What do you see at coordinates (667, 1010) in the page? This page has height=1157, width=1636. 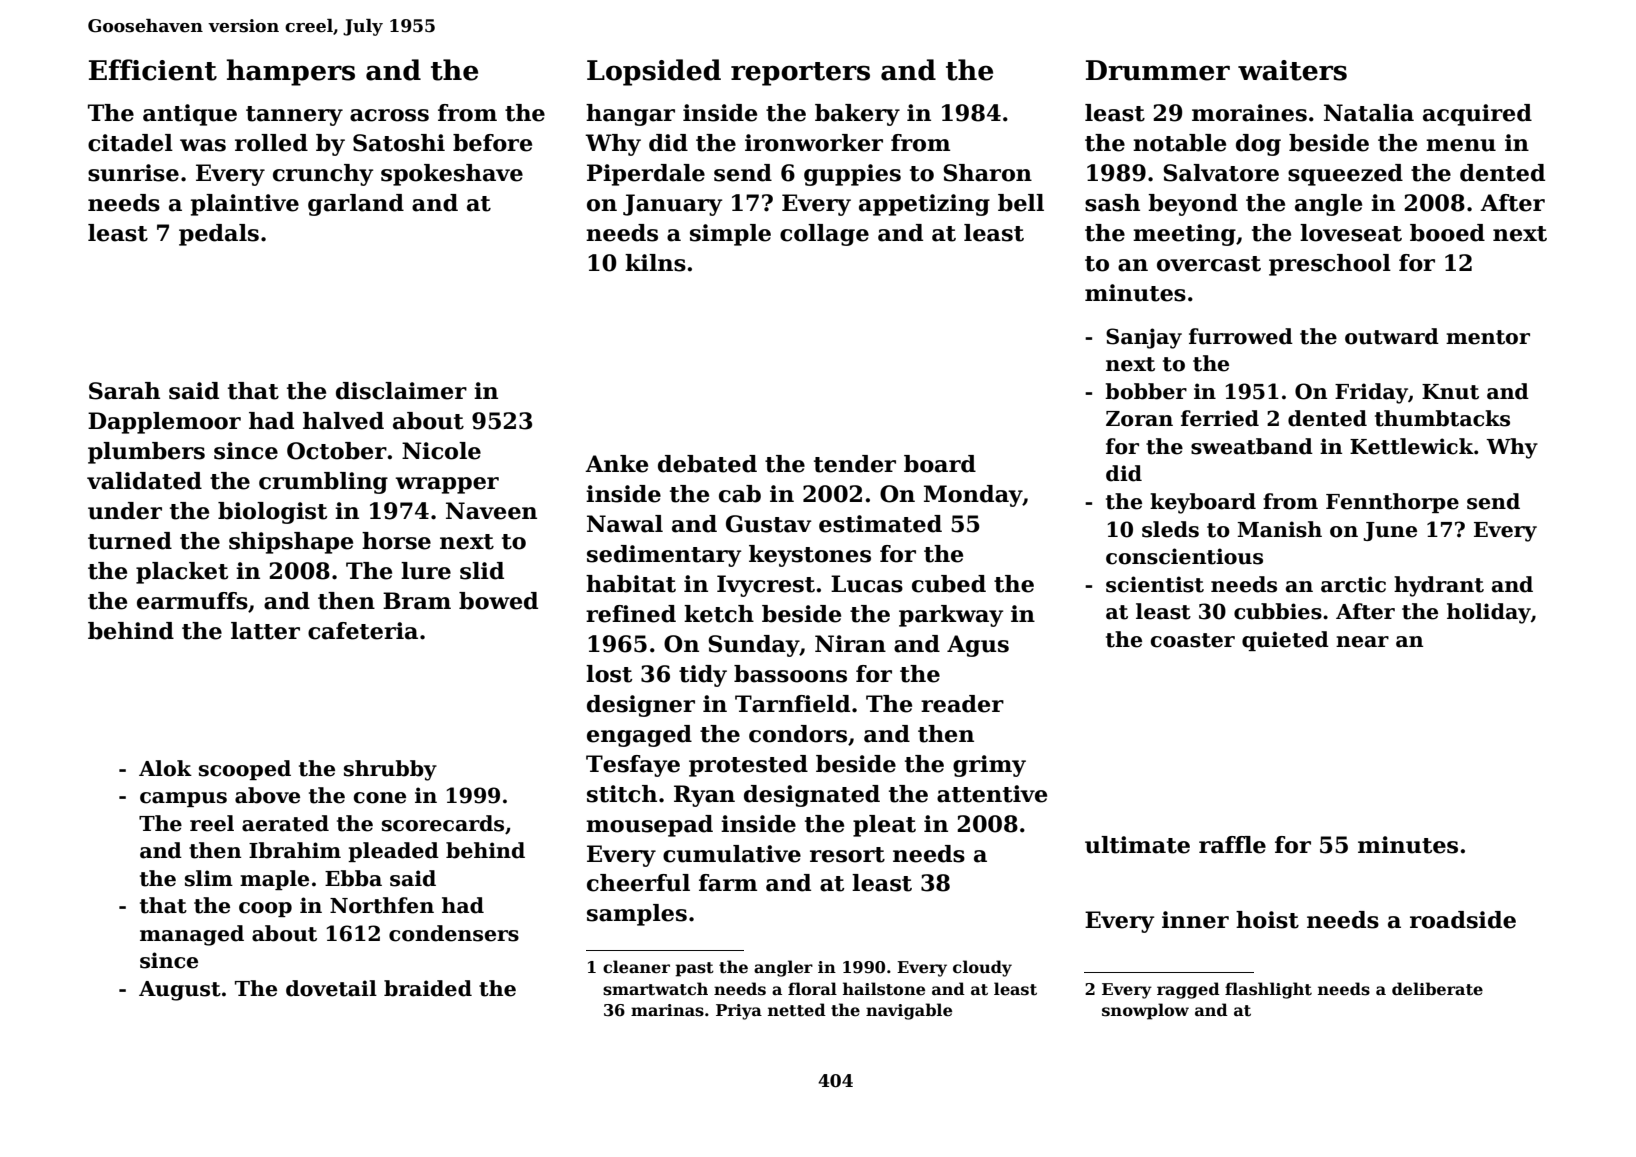 I see `marinas` at bounding box center [667, 1010].
